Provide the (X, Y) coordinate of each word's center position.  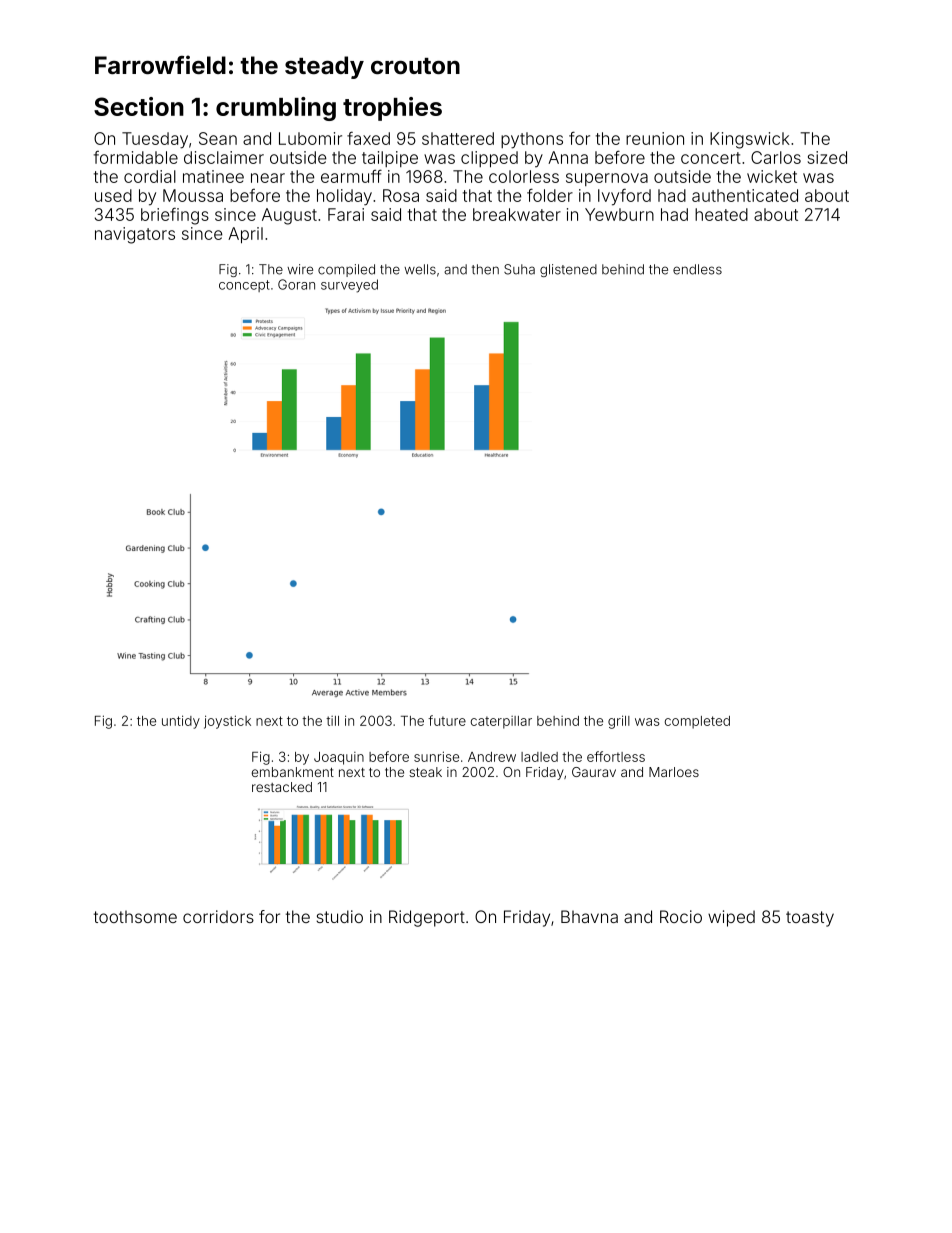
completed (697, 722)
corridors (218, 916)
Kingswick (750, 140)
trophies (392, 109)
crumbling (276, 109)
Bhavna (589, 916)
